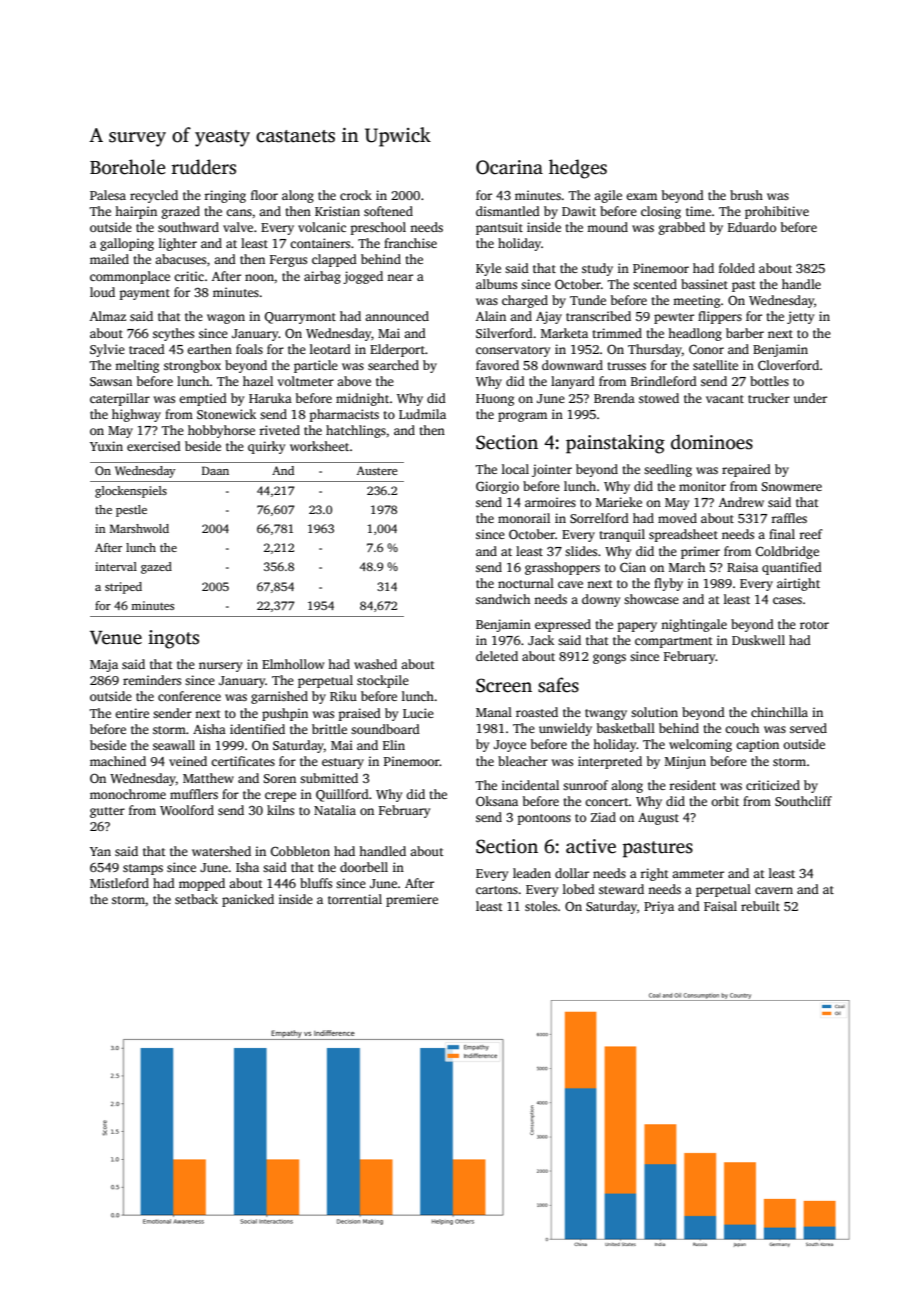  What do you see at coordinates (526, 583) in the document?
I see `nocturnal` at bounding box center [526, 583].
